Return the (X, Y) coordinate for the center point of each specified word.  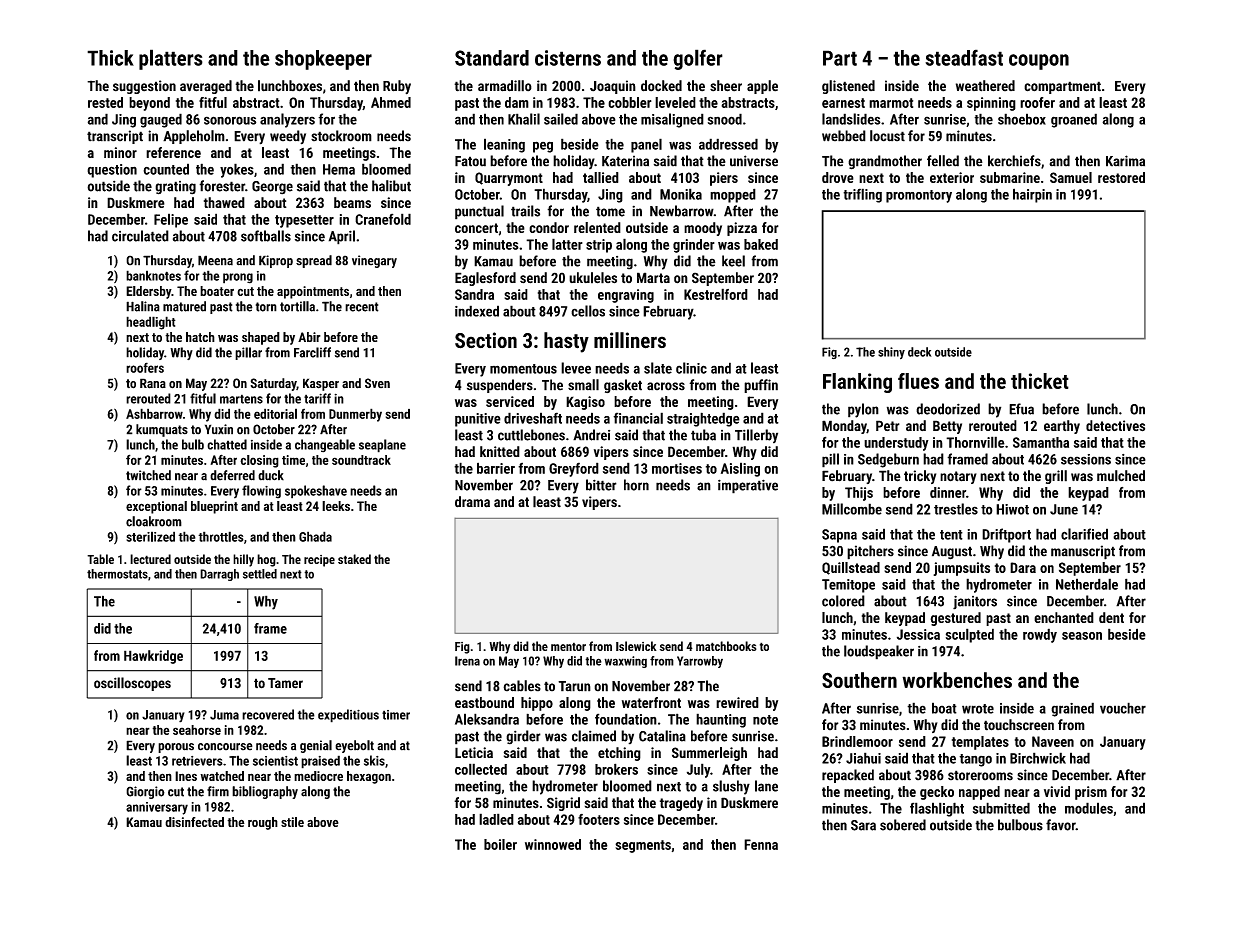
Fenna (761, 844)
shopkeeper (323, 60)
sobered (903, 825)
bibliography (265, 792)
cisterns (568, 58)
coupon (1039, 62)
